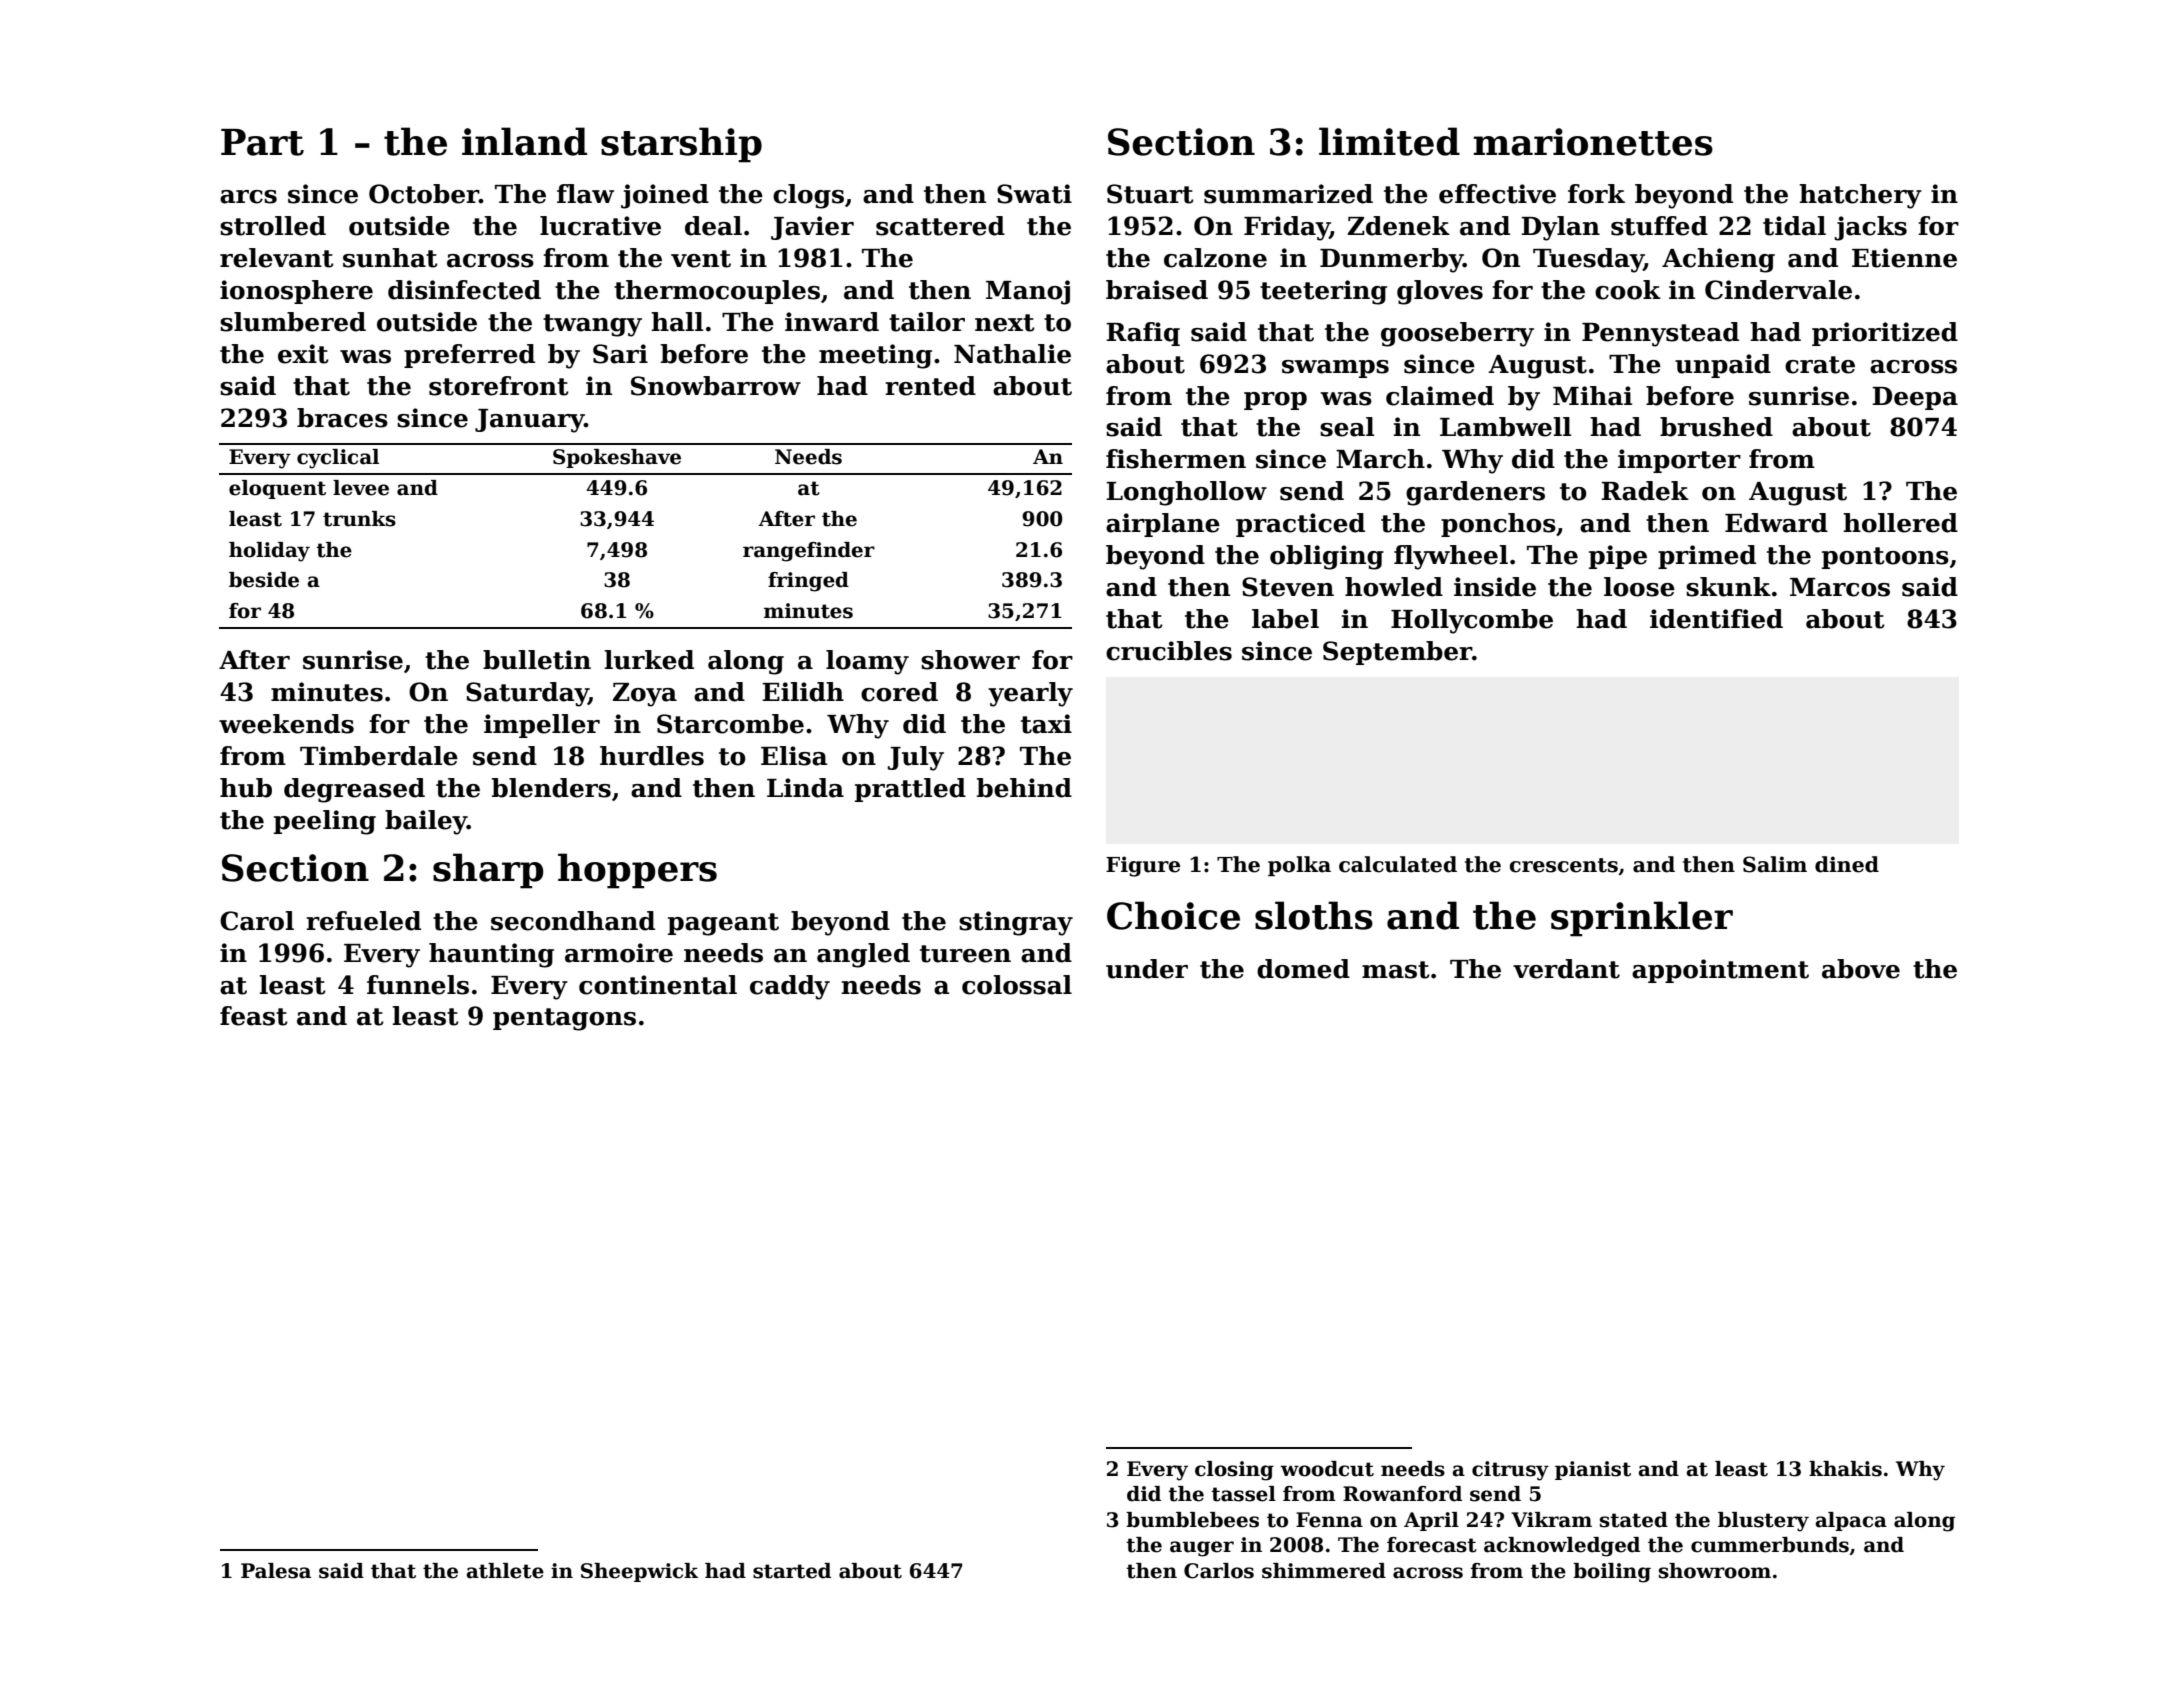  I want to click on Carlos, so click(1219, 1571).
